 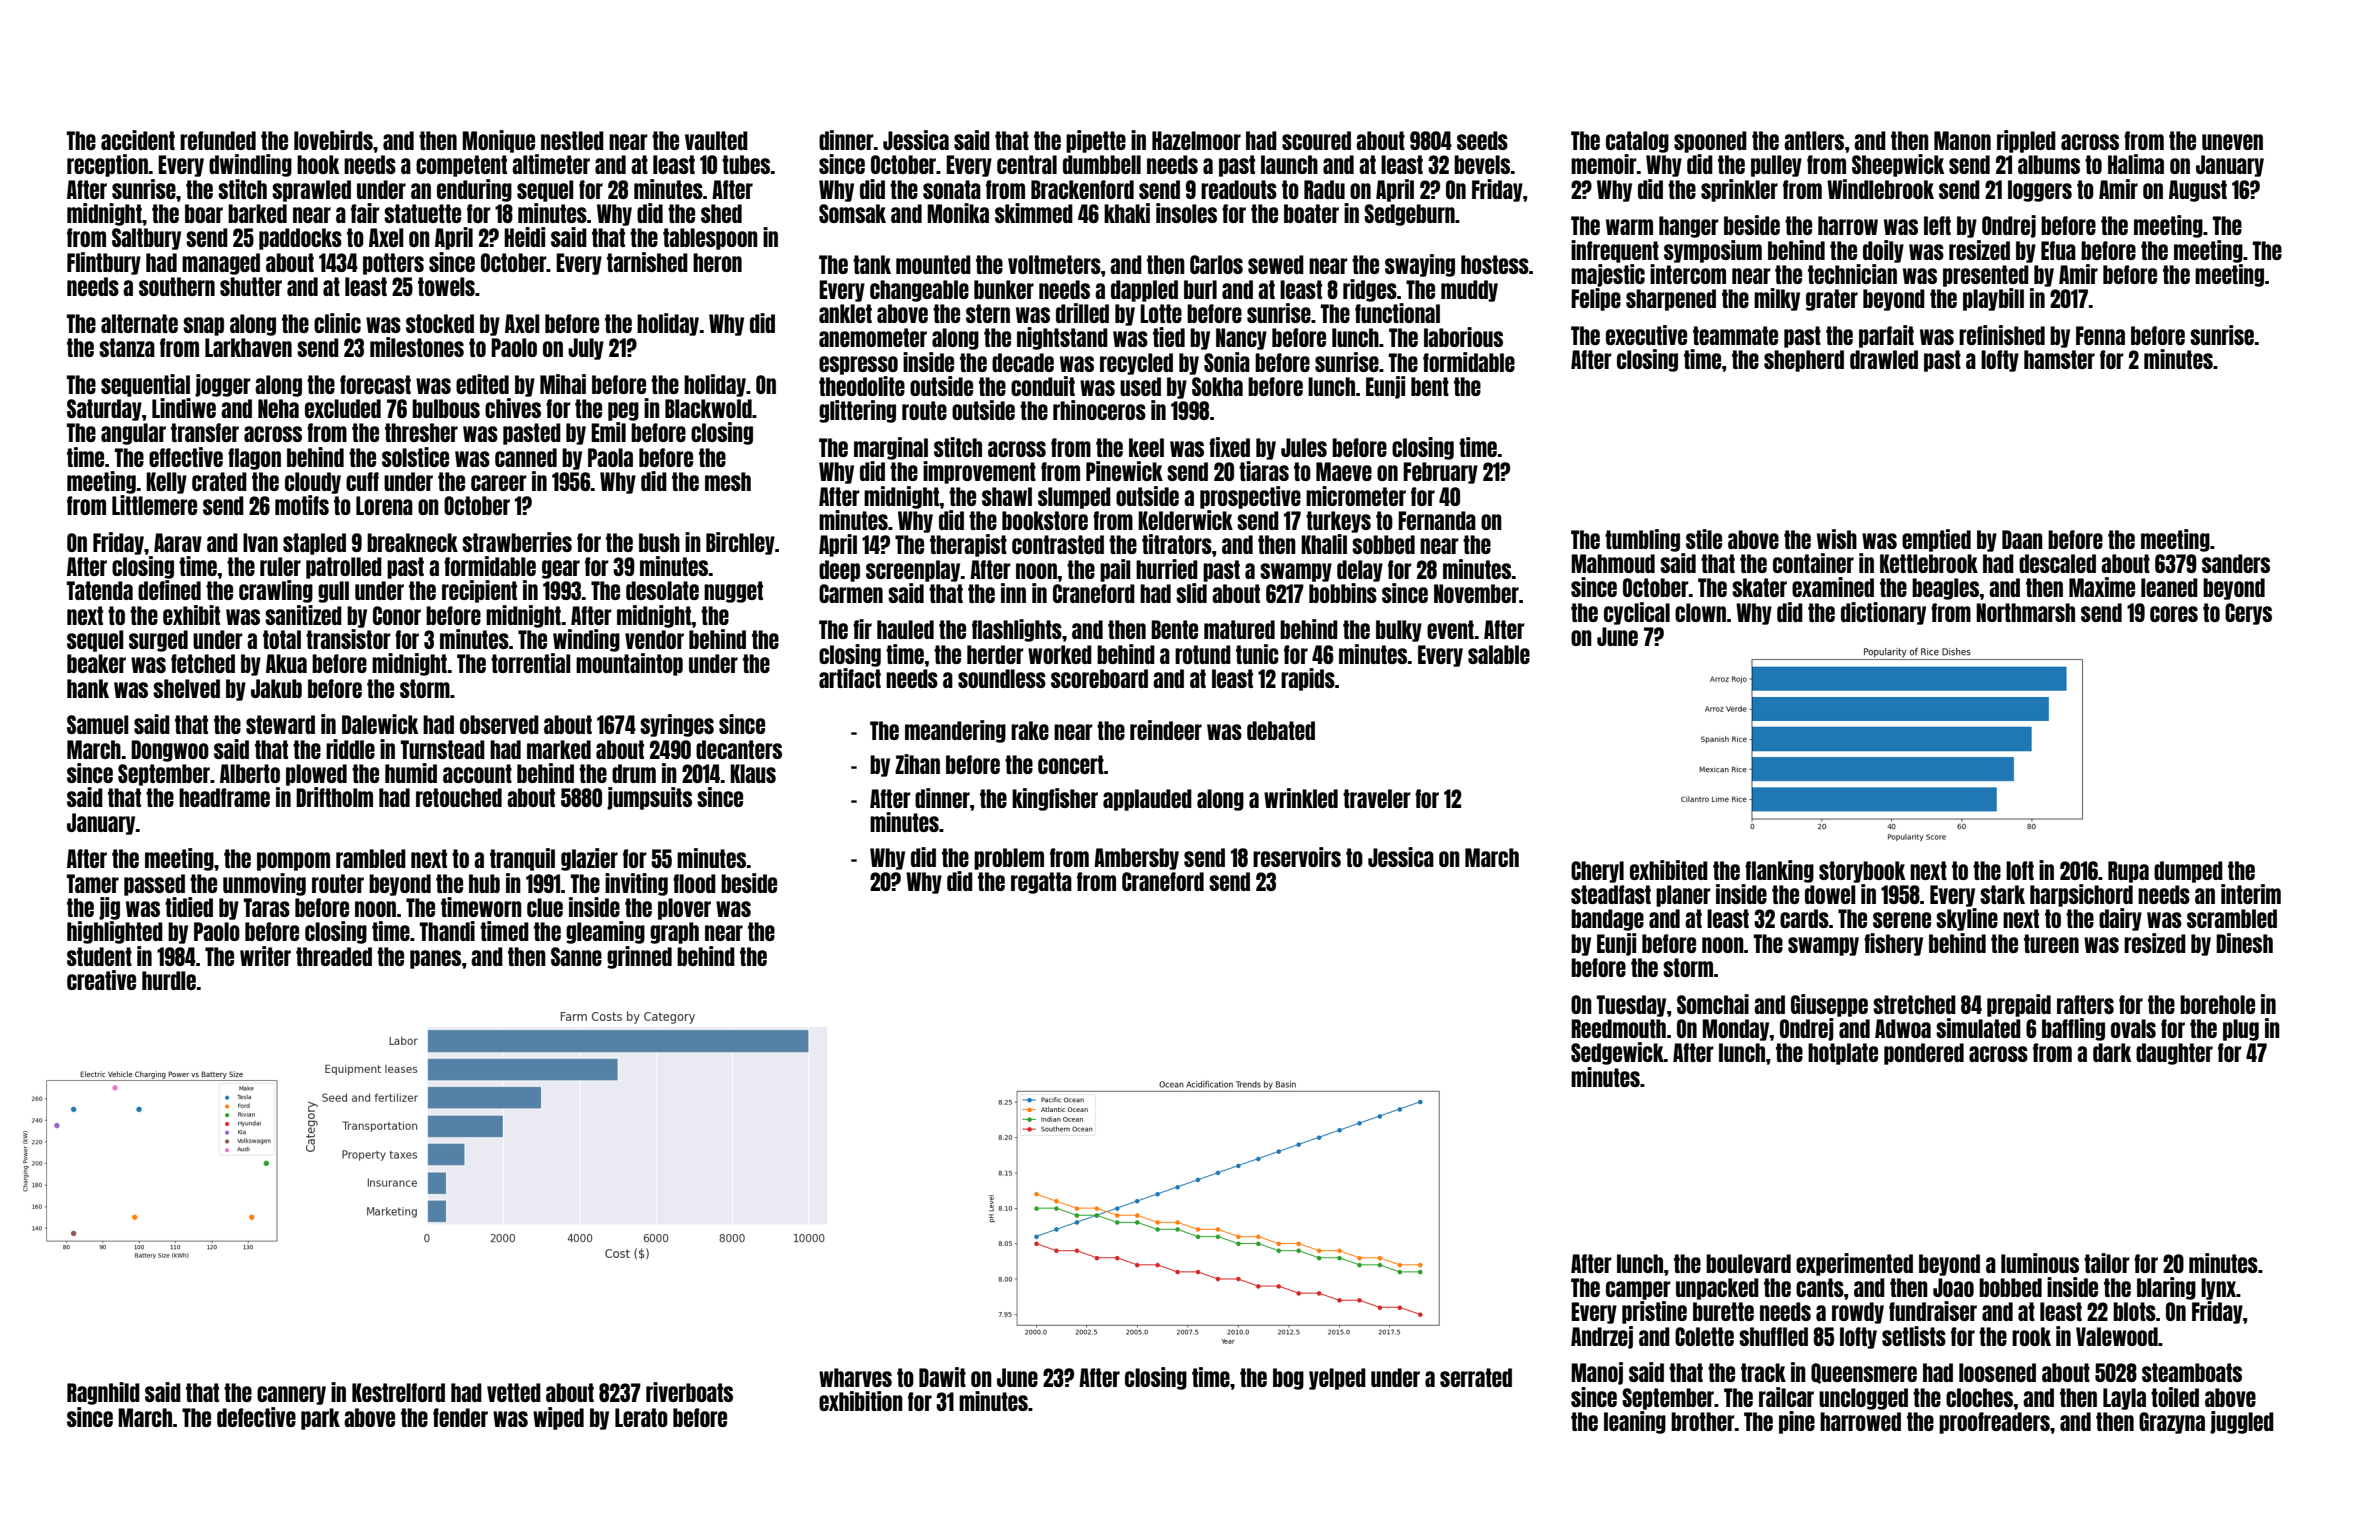 I want to click on wiped, so click(x=558, y=1418).
